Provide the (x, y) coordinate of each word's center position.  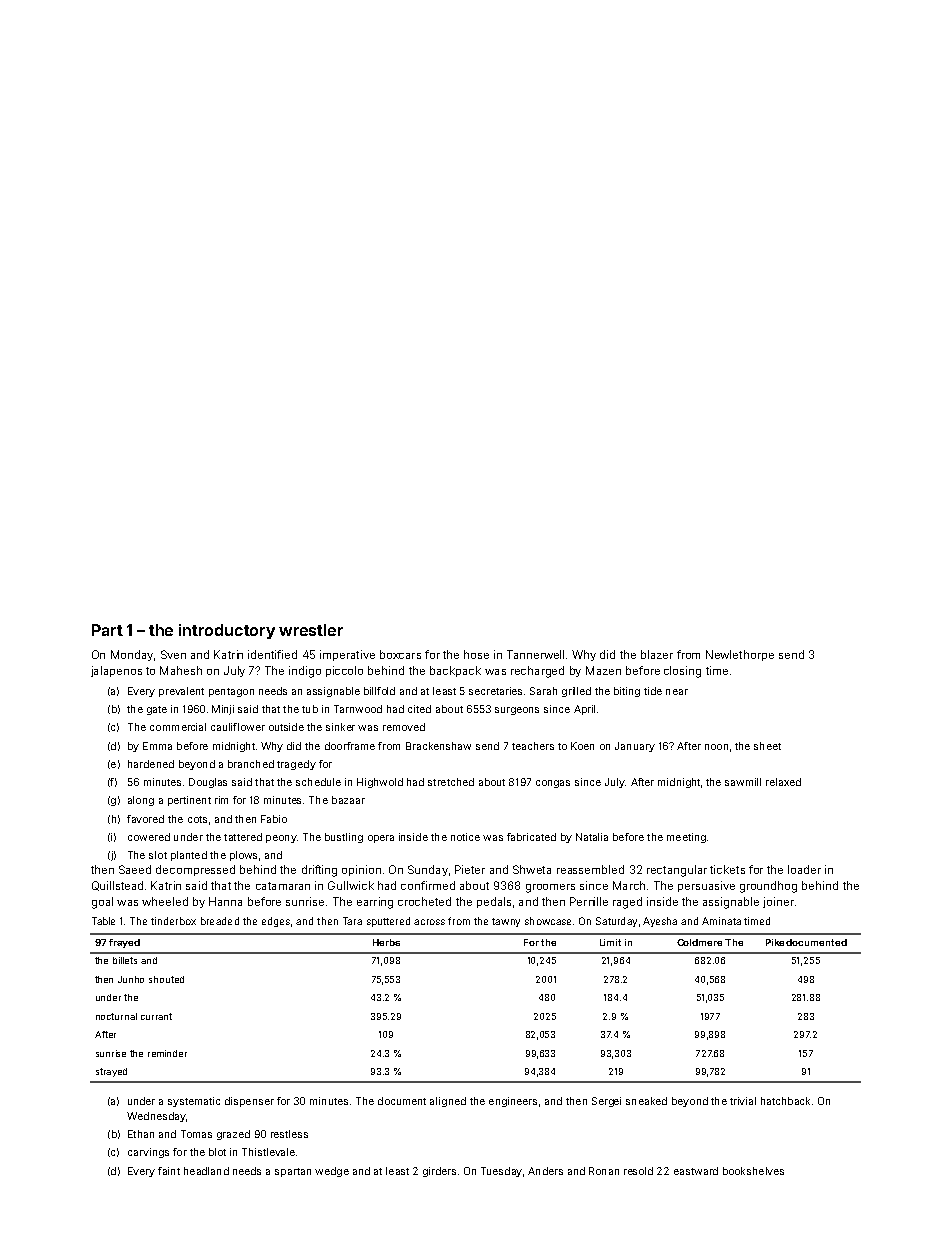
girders (439, 1172)
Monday (132, 655)
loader (804, 869)
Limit (610, 942)
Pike (775, 942)
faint (169, 1171)
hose (476, 654)
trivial (743, 1101)
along (141, 801)
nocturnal (116, 1016)
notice (465, 837)
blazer (657, 654)
